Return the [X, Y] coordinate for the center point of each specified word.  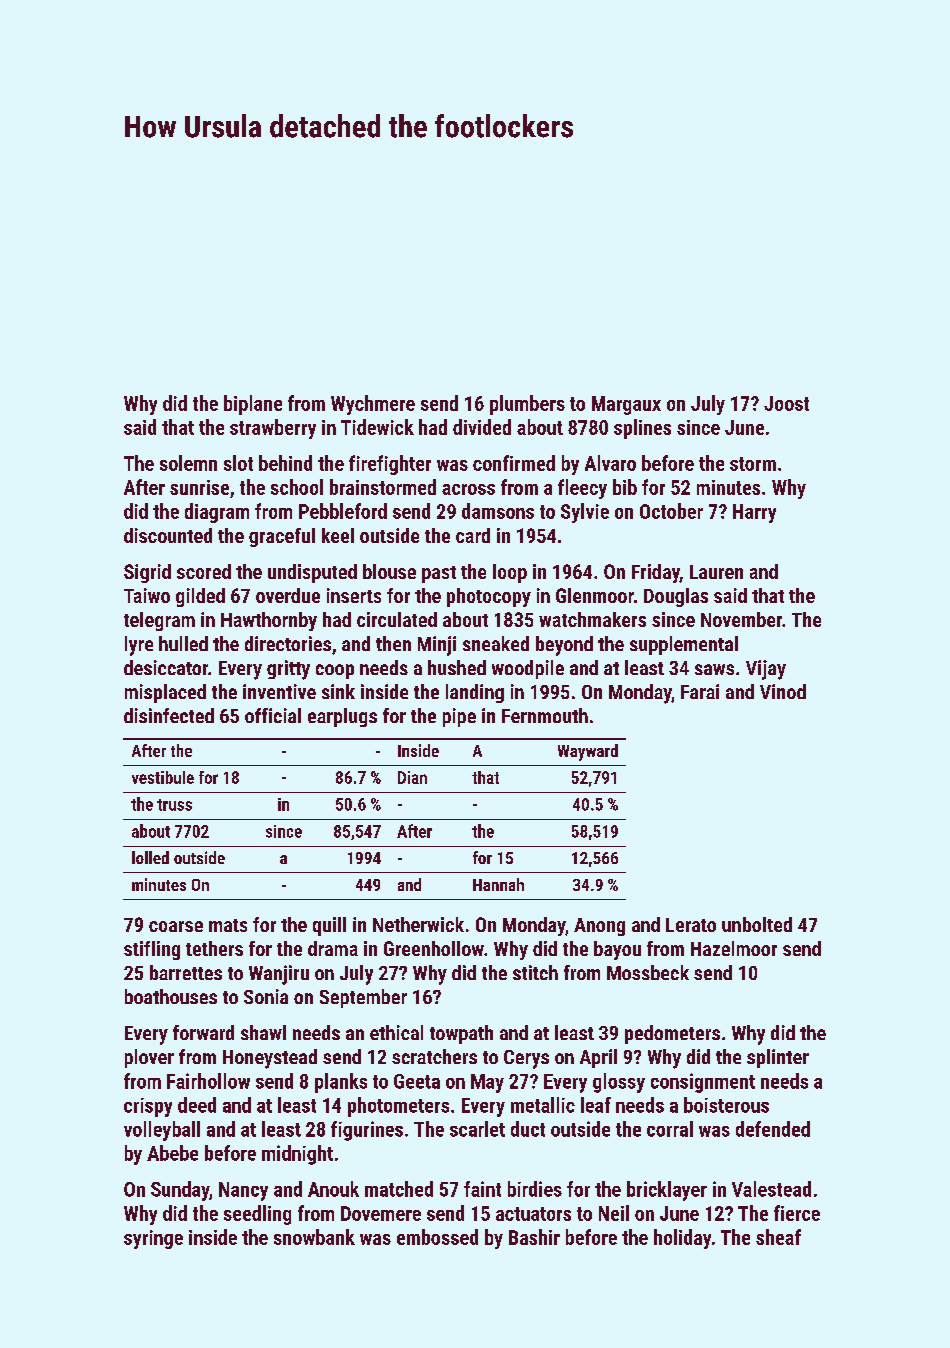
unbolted [757, 924]
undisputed [312, 573]
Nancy [243, 1191]
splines [642, 429]
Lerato [691, 925]
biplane [253, 405]
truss [174, 805]
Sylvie [585, 513]
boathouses [171, 996]
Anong [599, 927]
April [598, 1058]
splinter [778, 1058]
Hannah [498, 884]
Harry [754, 513]
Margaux [626, 405]
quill [329, 926]
